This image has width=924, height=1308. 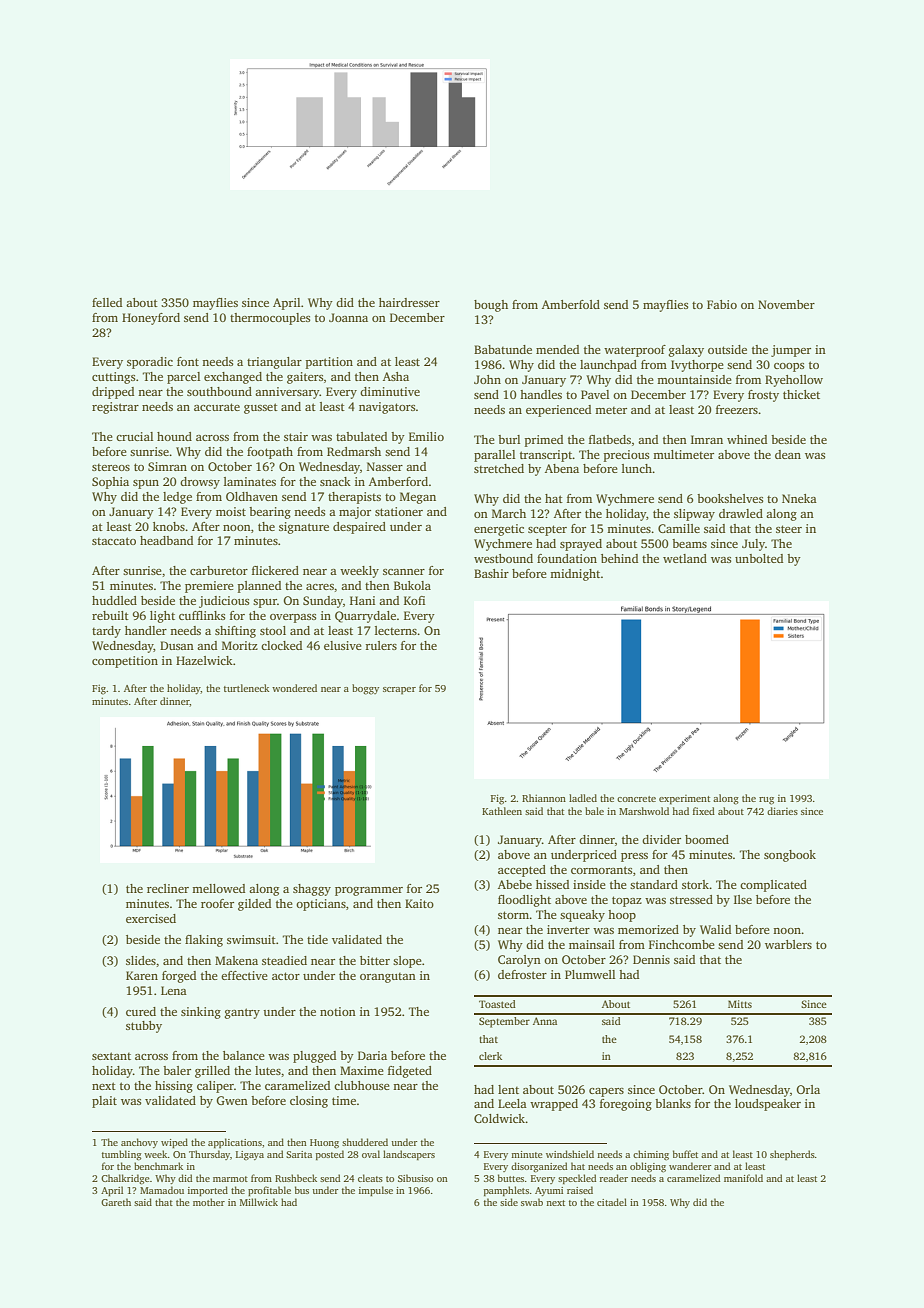 I want to click on flickered, so click(x=275, y=570).
